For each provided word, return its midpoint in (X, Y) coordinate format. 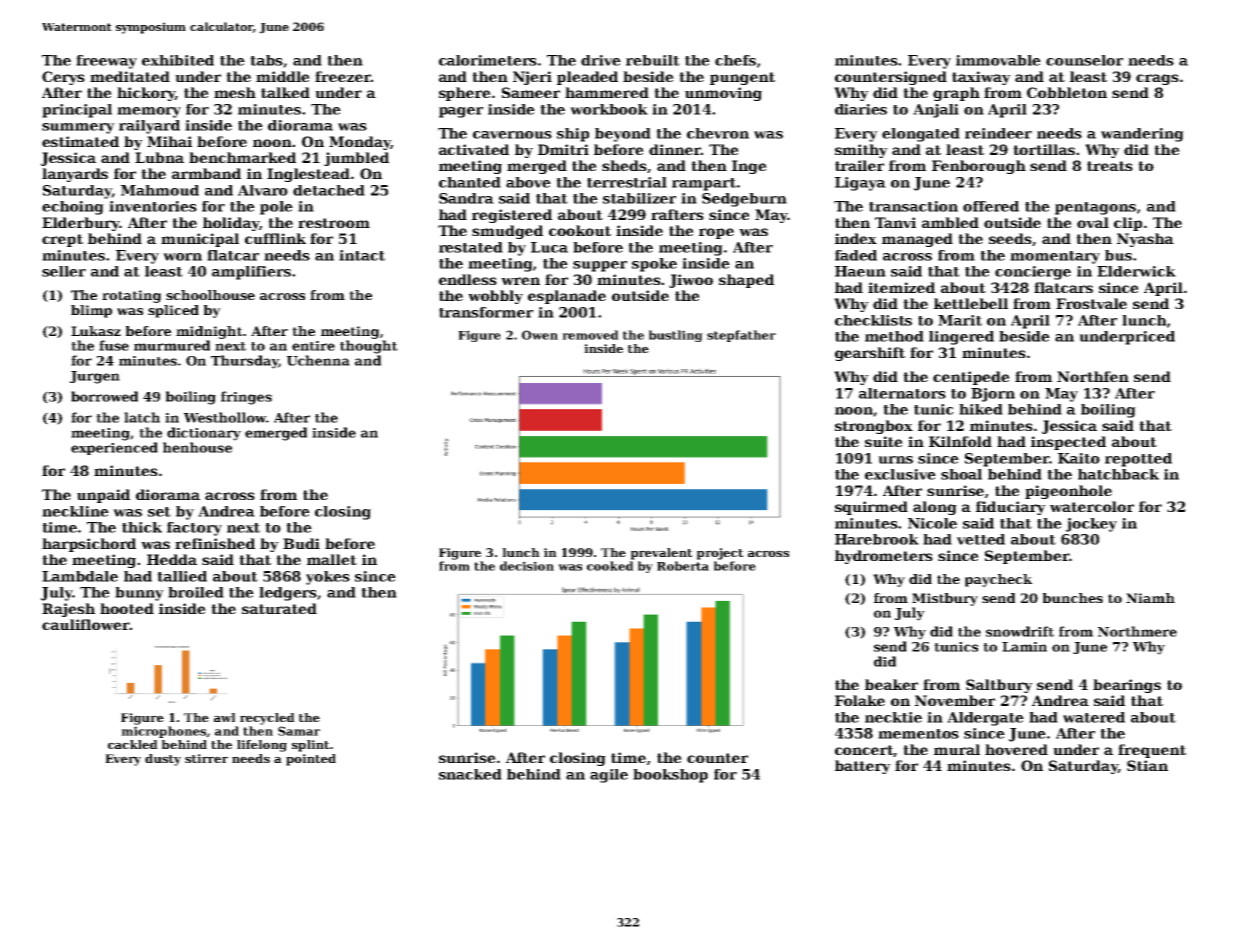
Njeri (532, 78)
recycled (267, 719)
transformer (486, 312)
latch (142, 417)
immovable (998, 60)
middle (283, 76)
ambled (950, 222)
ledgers (288, 594)
